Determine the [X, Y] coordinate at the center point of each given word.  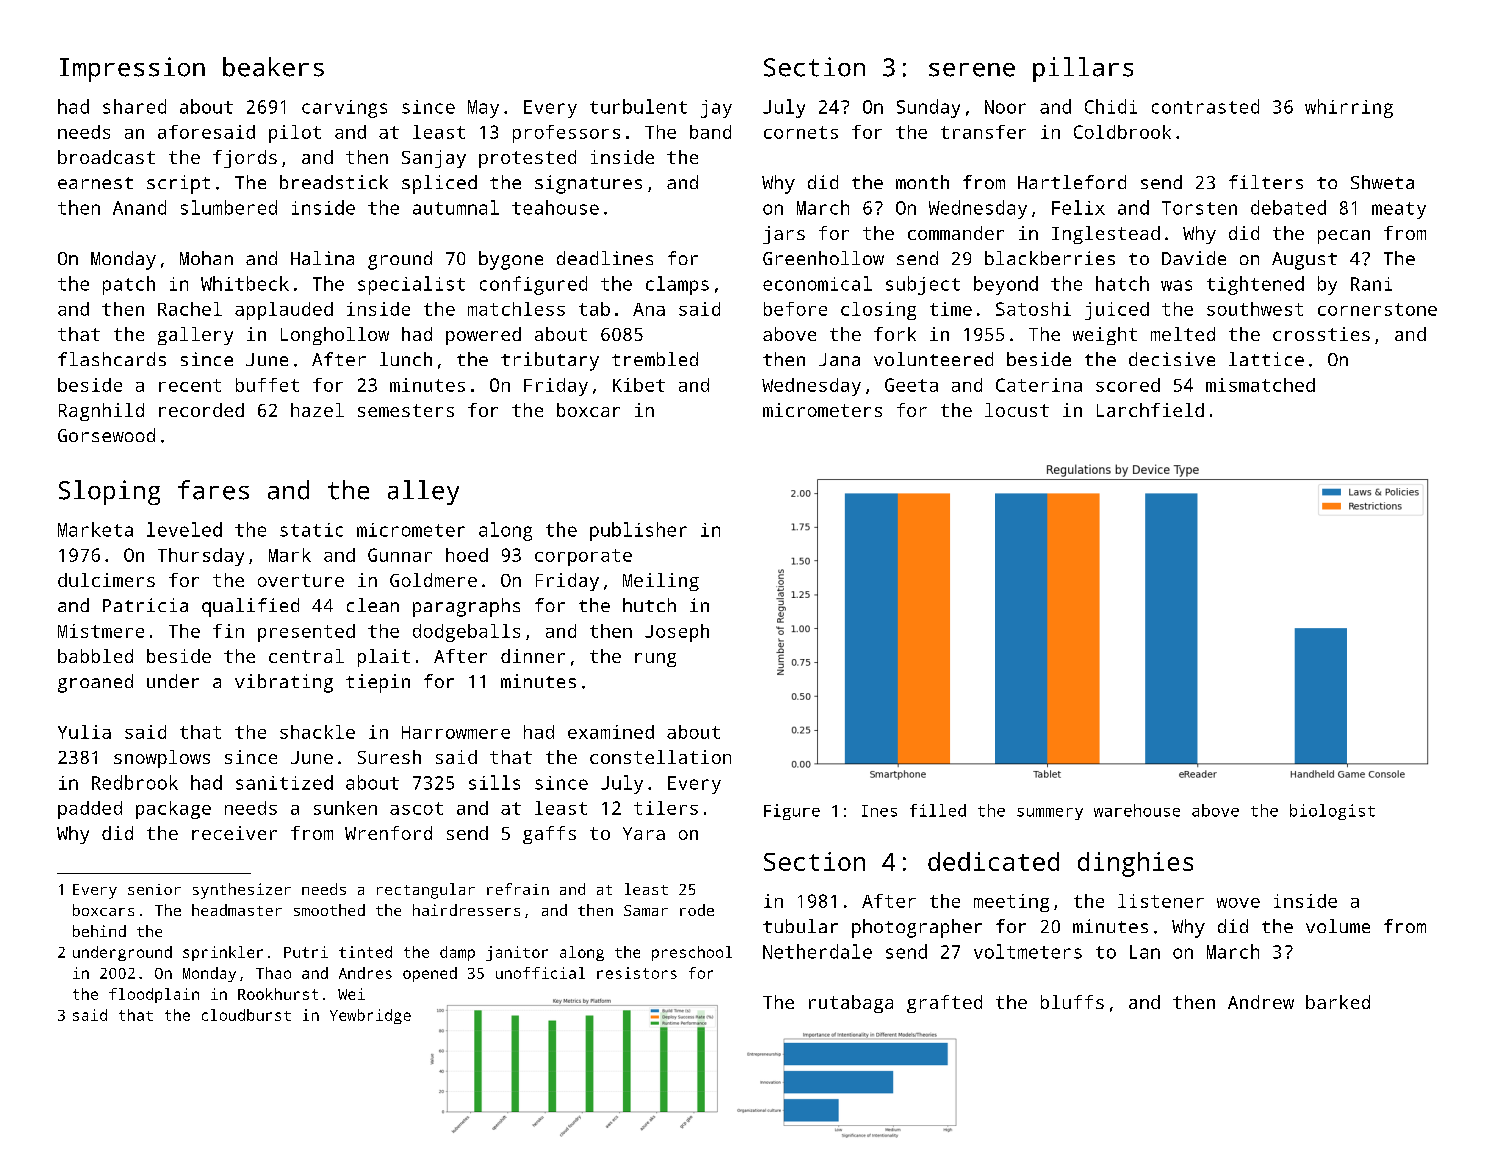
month [922, 182]
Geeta [911, 385]
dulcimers [106, 580]
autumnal [456, 207]
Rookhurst [278, 994]
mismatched [1260, 385]
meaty [1399, 210]
